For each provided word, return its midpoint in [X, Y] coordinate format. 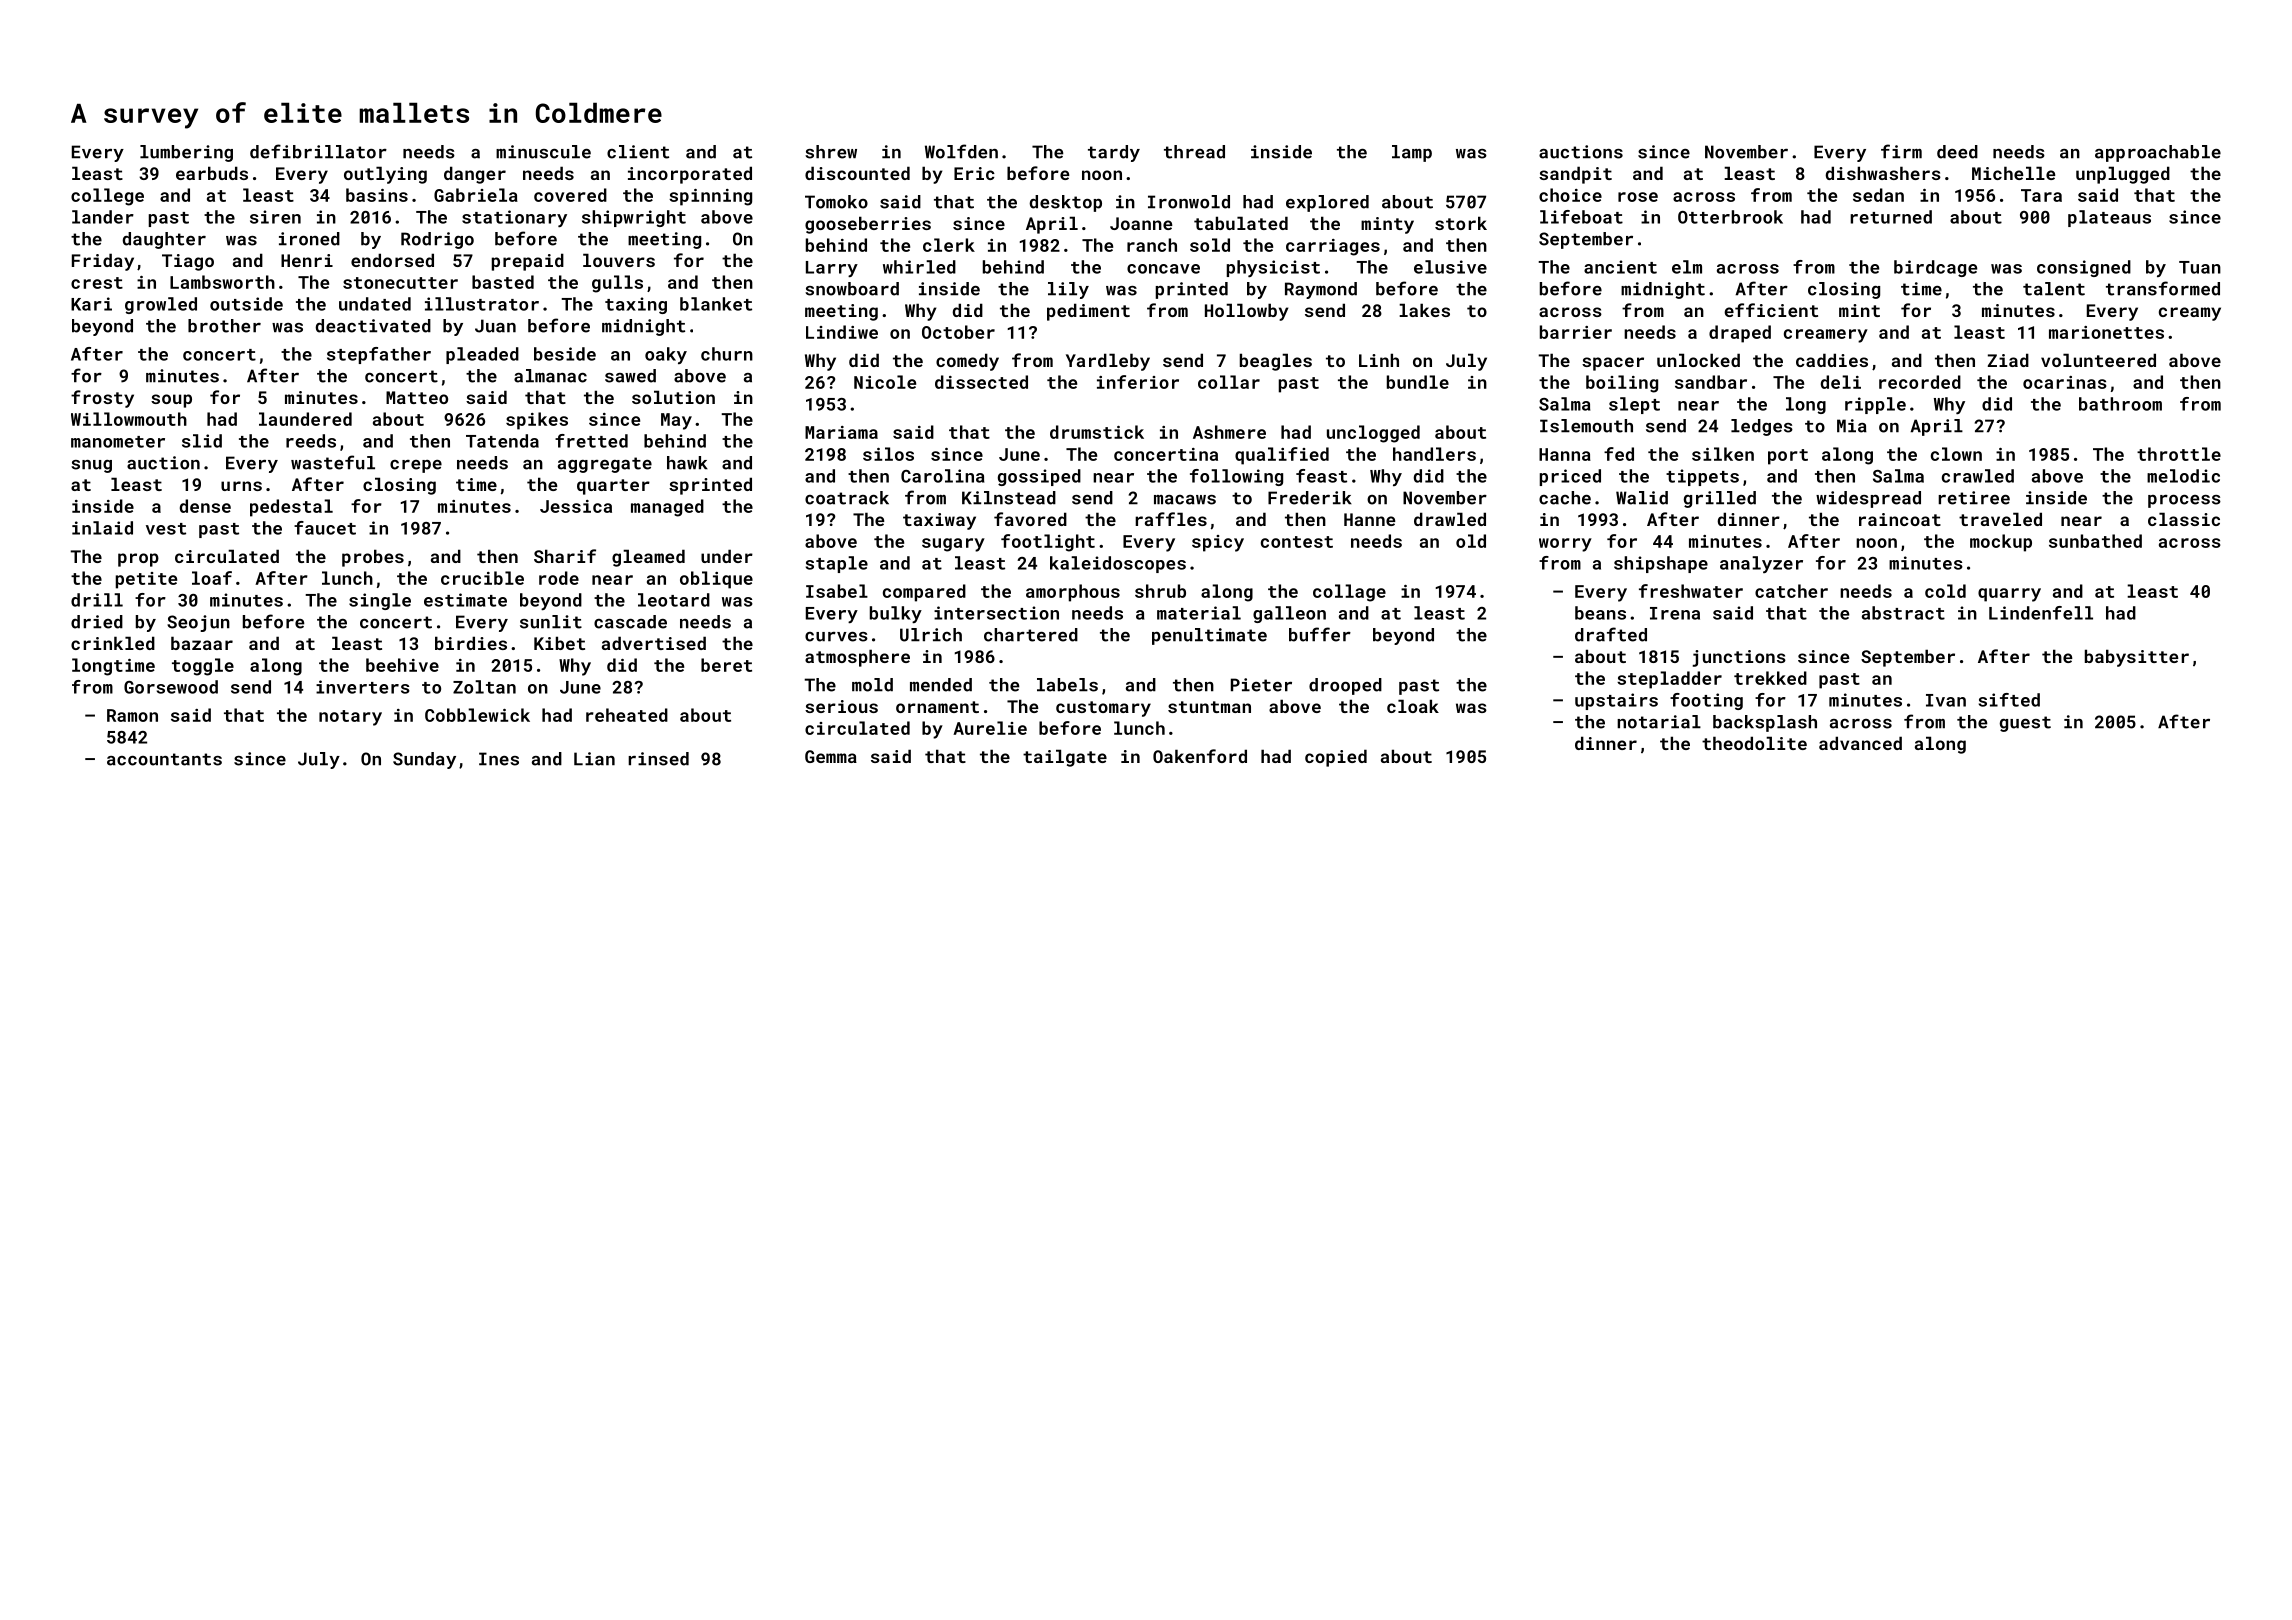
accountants [164, 759]
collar [1229, 382]
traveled [2000, 519]
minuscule [543, 152]
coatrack [847, 498]
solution [673, 397]
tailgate [1065, 758]
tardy [1114, 153]
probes [373, 558]
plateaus [2109, 218]
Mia [1852, 426]
